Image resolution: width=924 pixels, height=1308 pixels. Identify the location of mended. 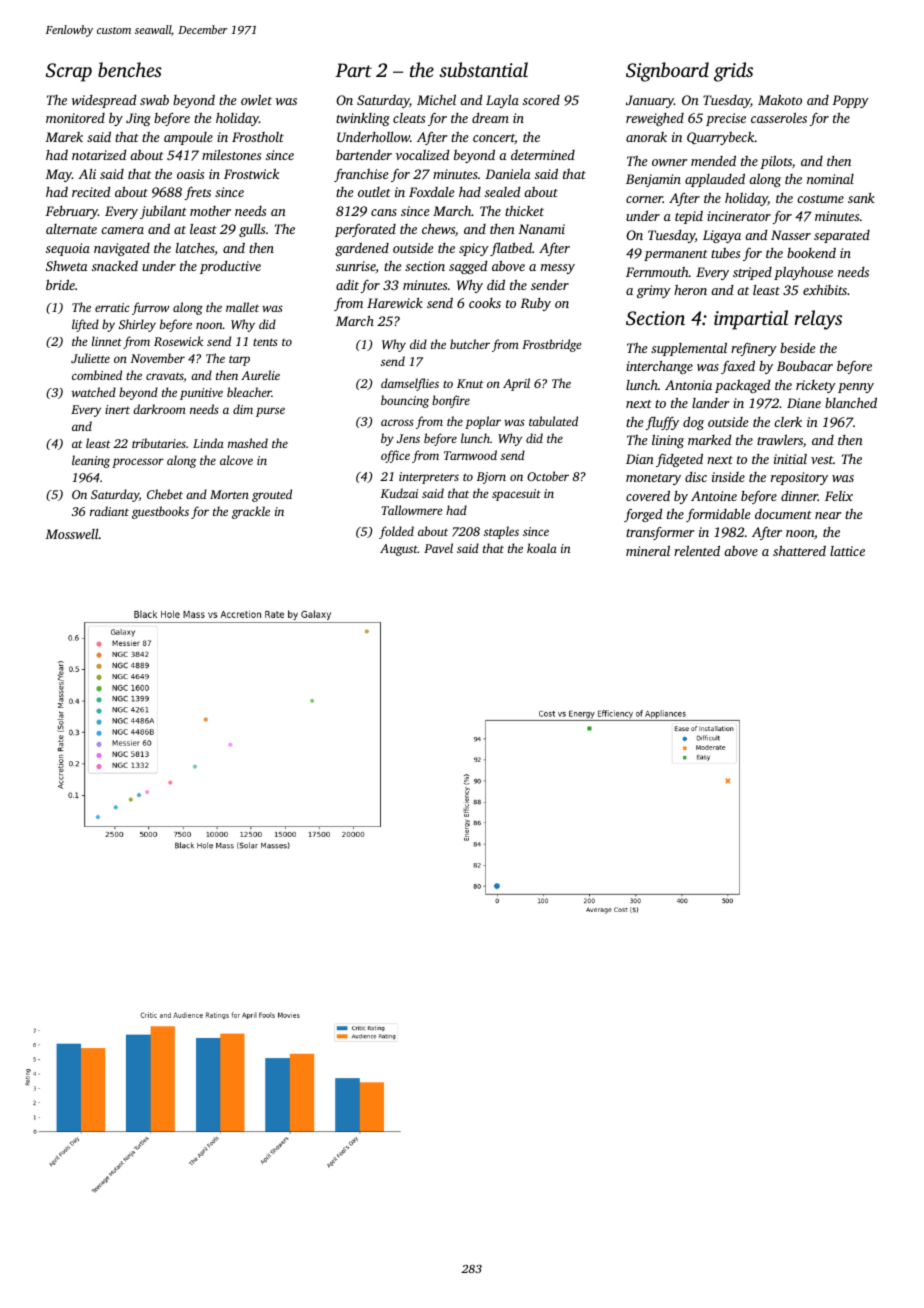
(713, 160).
